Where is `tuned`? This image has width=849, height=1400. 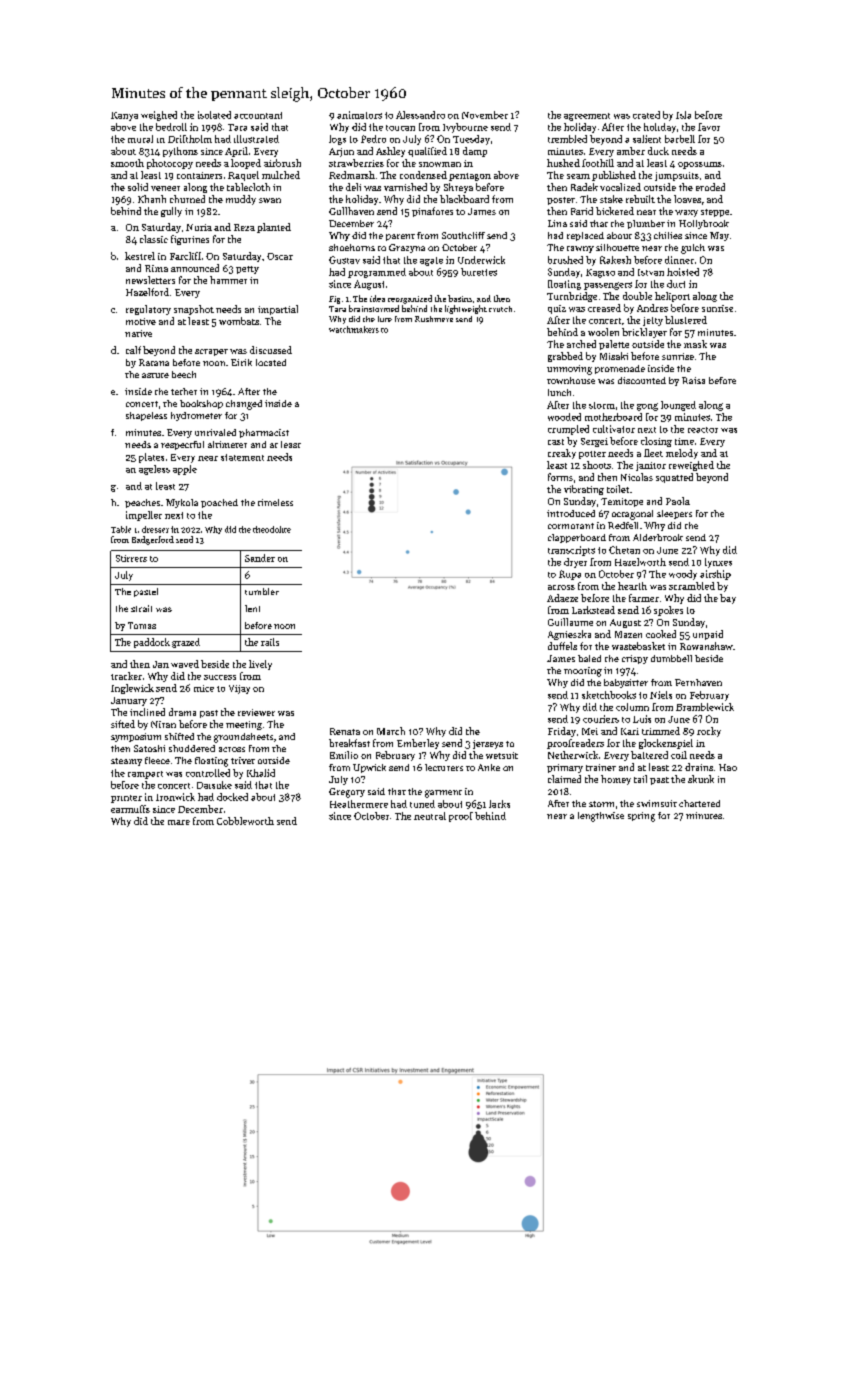
tuned is located at coordinates (422, 804).
